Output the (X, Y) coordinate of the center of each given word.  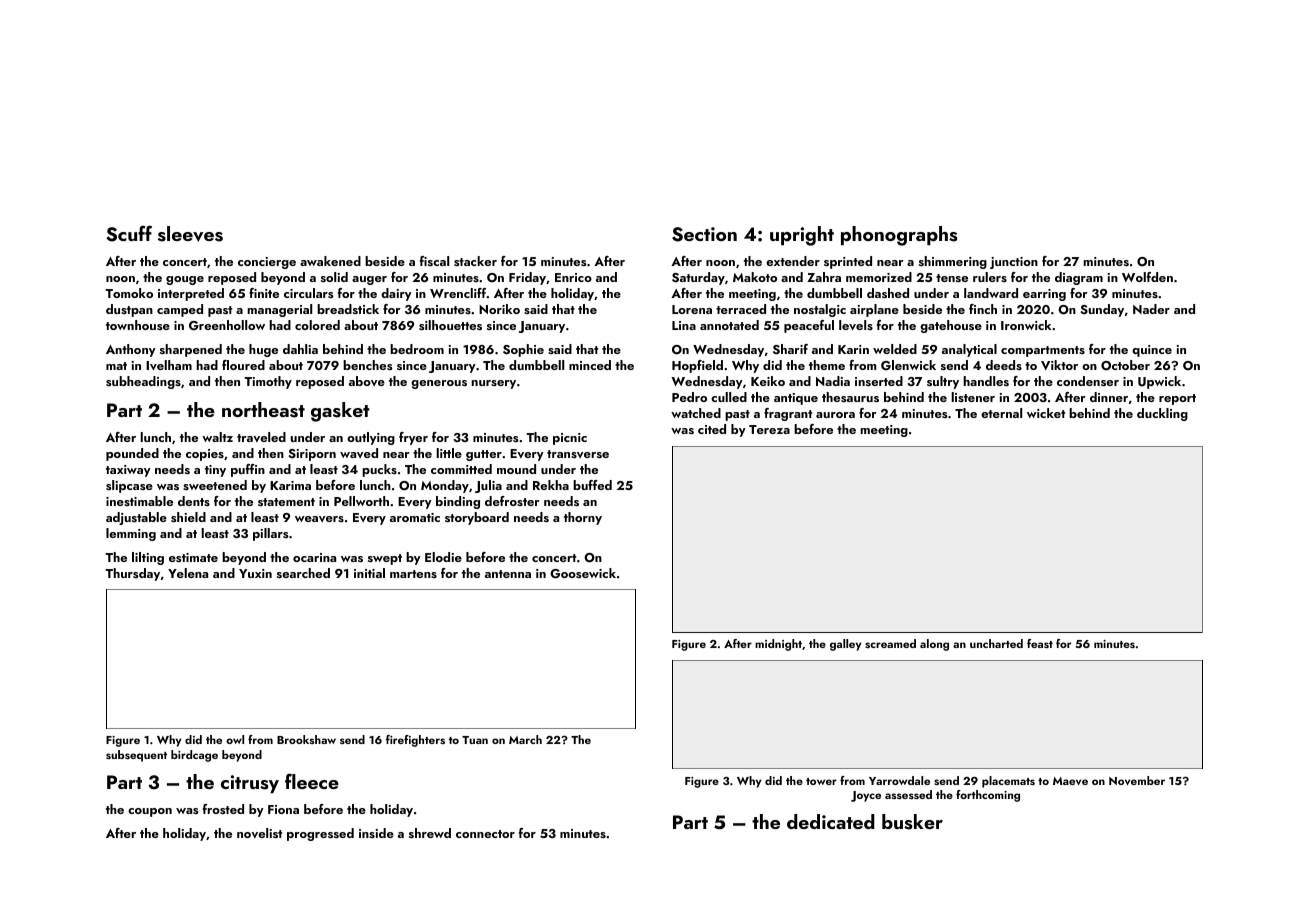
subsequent (136, 756)
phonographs (899, 236)
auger (369, 280)
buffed (592, 485)
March (525, 739)
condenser (1088, 381)
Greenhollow (227, 325)
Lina (684, 325)
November (1137, 780)
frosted (223, 809)
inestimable (139, 501)
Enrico (573, 277)
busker (912, 822)
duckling (1162, 414)
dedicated (831, 821)
